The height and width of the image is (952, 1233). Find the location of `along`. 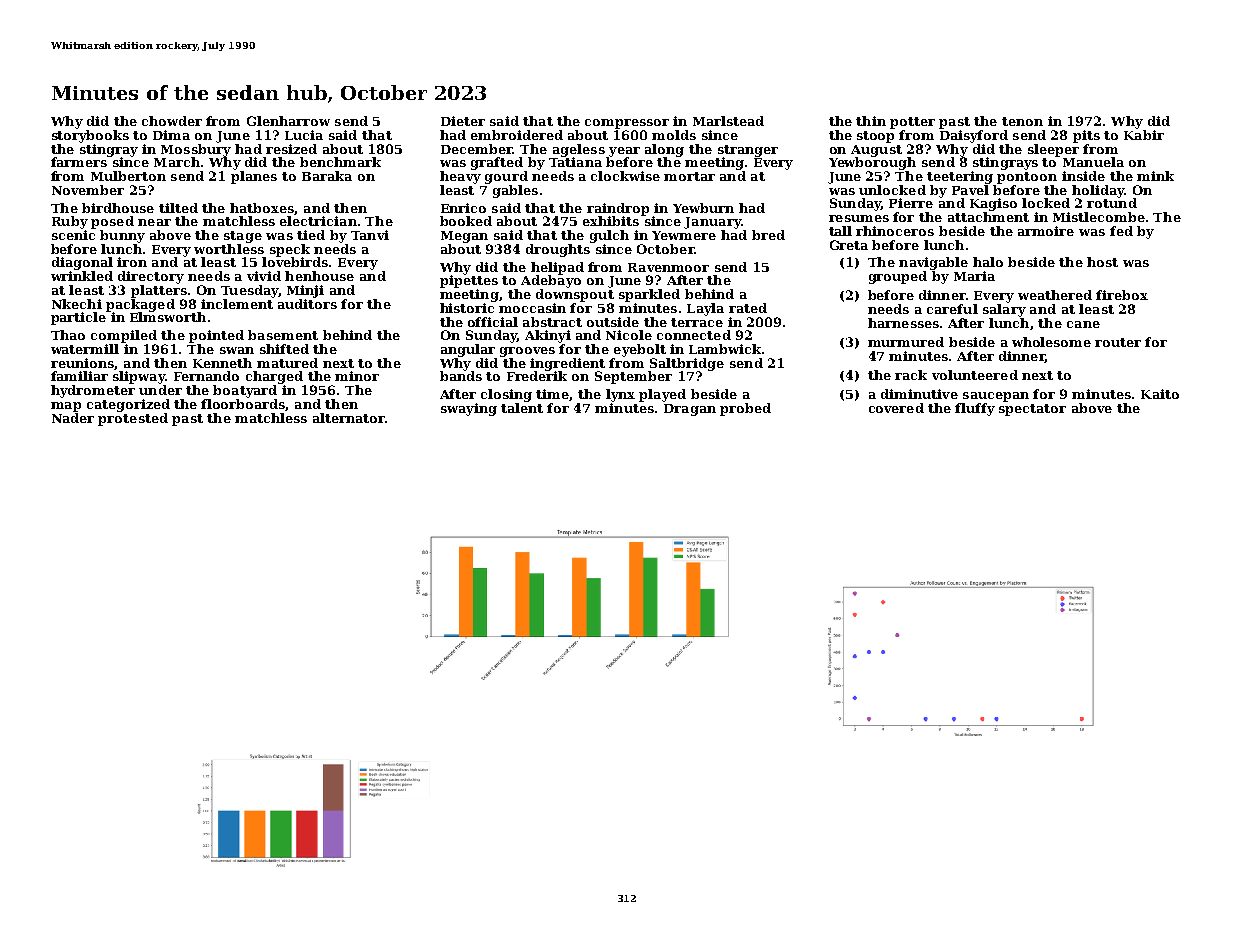

along is located at coordinates (664, 150).
